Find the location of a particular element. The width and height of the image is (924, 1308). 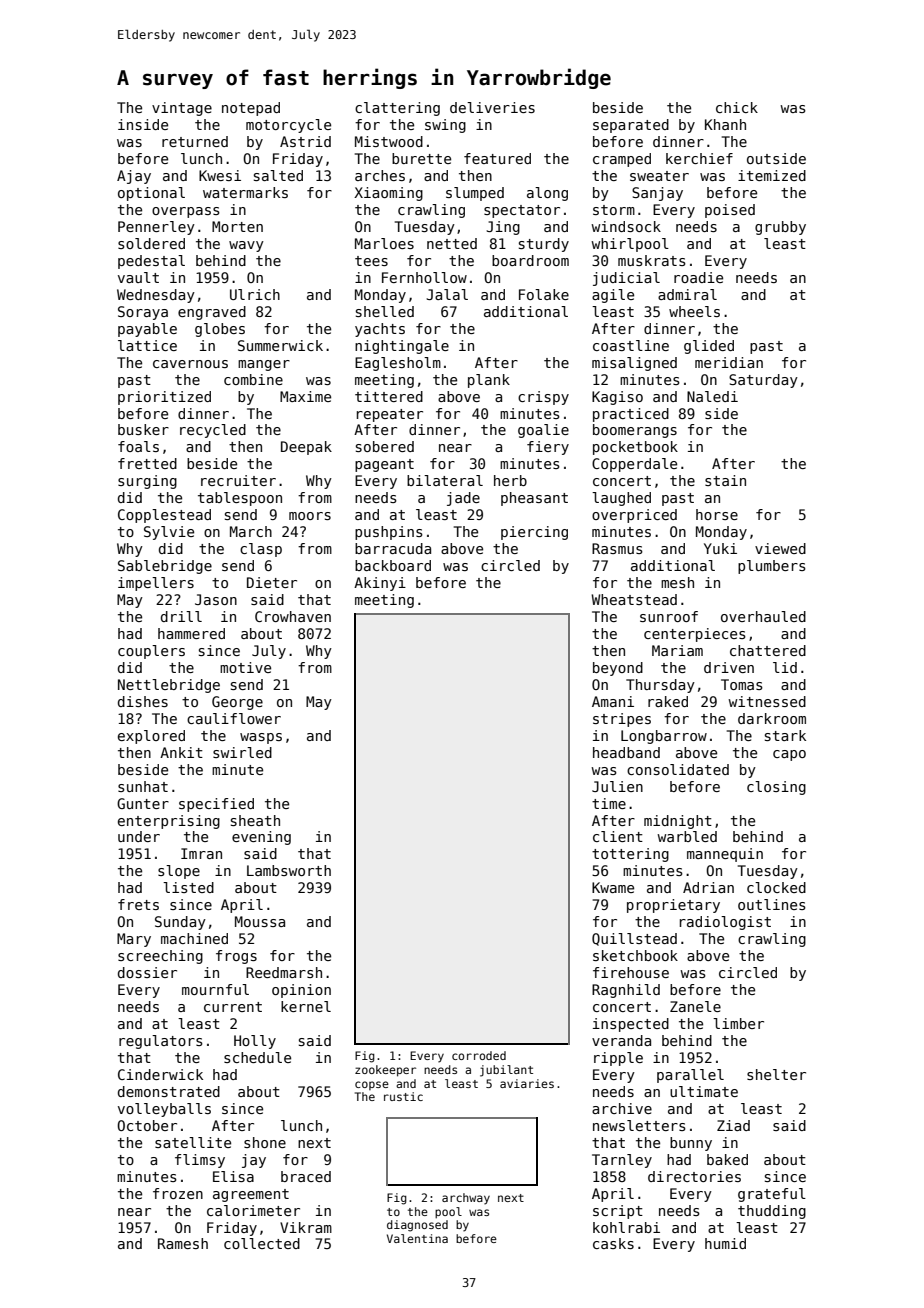

Naledi is located at coordinates (712, 396).
